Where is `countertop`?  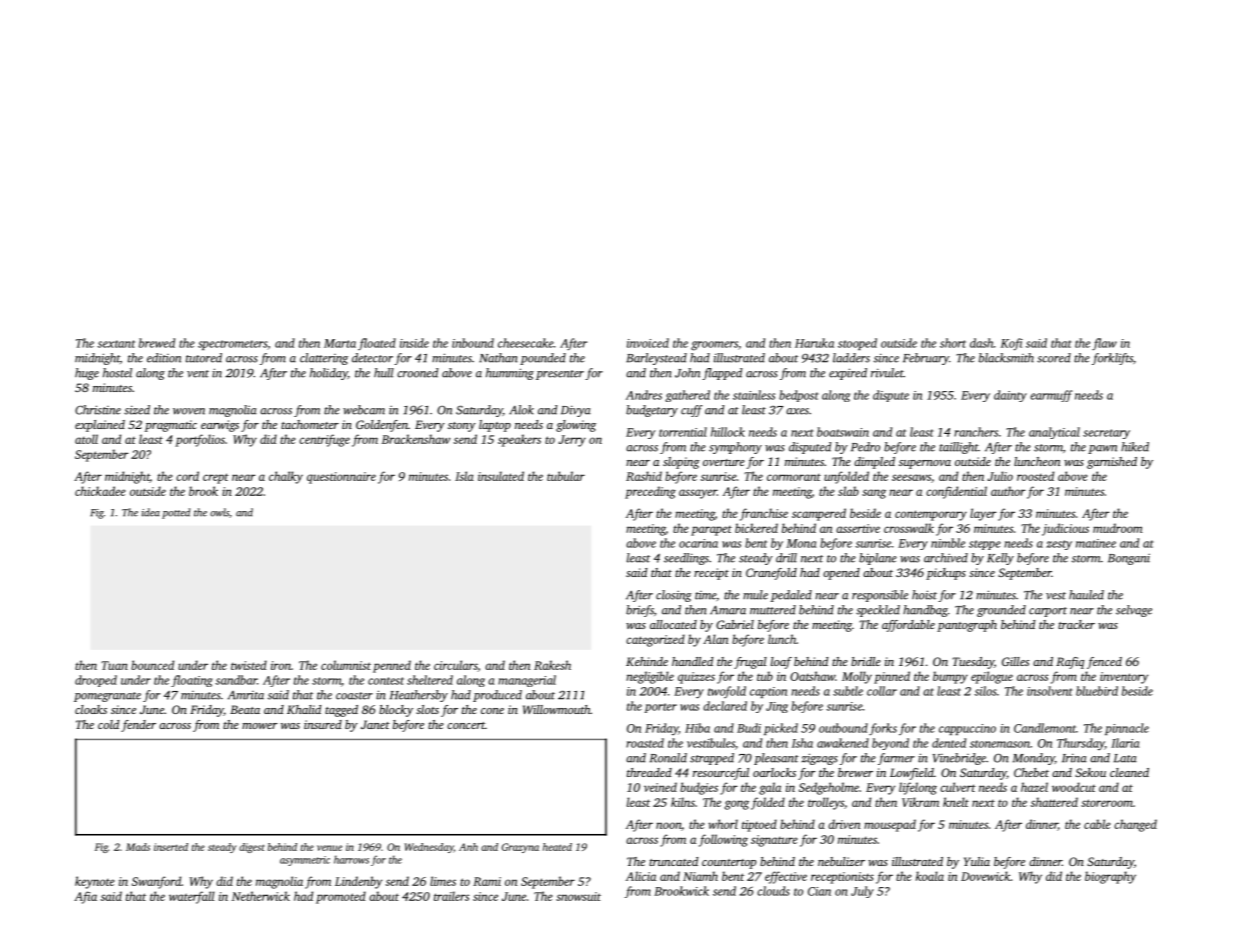
countertop is located at coordinates (729, 864).
